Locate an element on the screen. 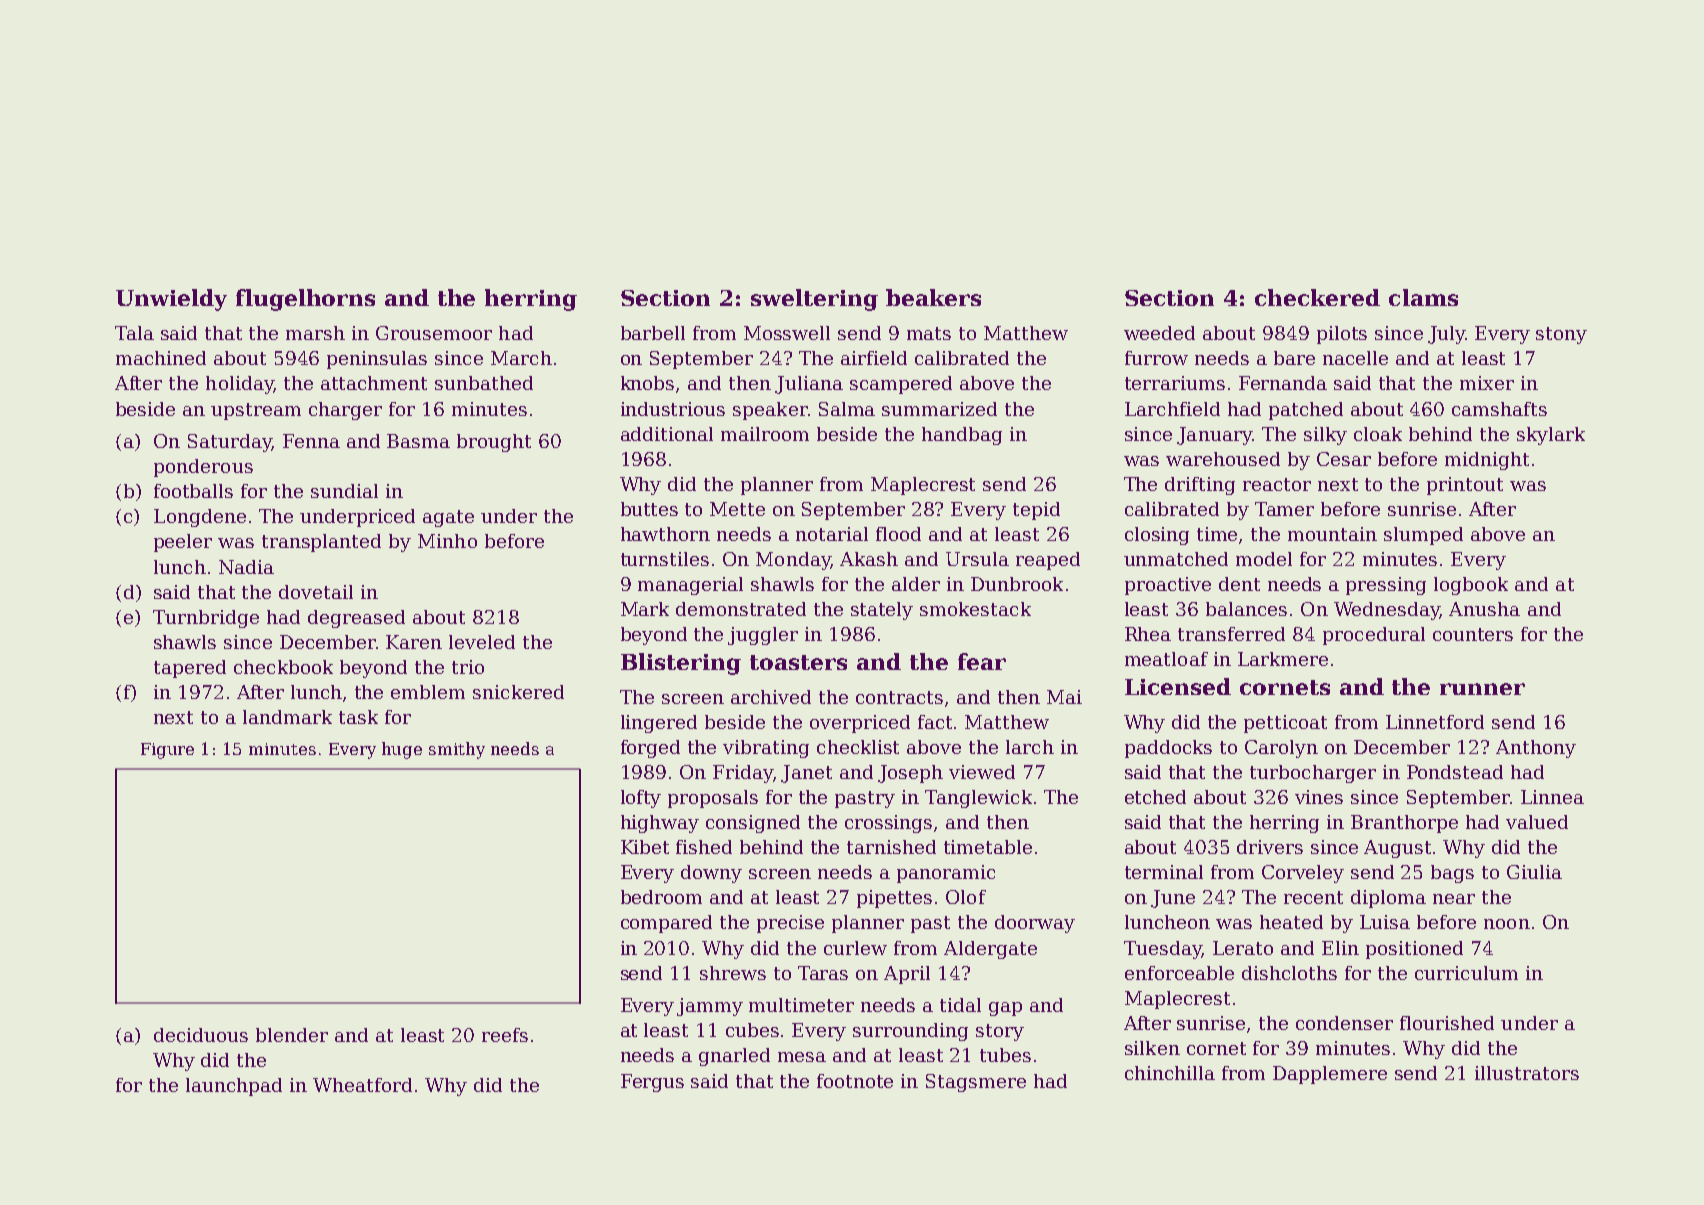 This screenshot has width=1704, height=1205. marsh is located at coordinates (315, 333).
